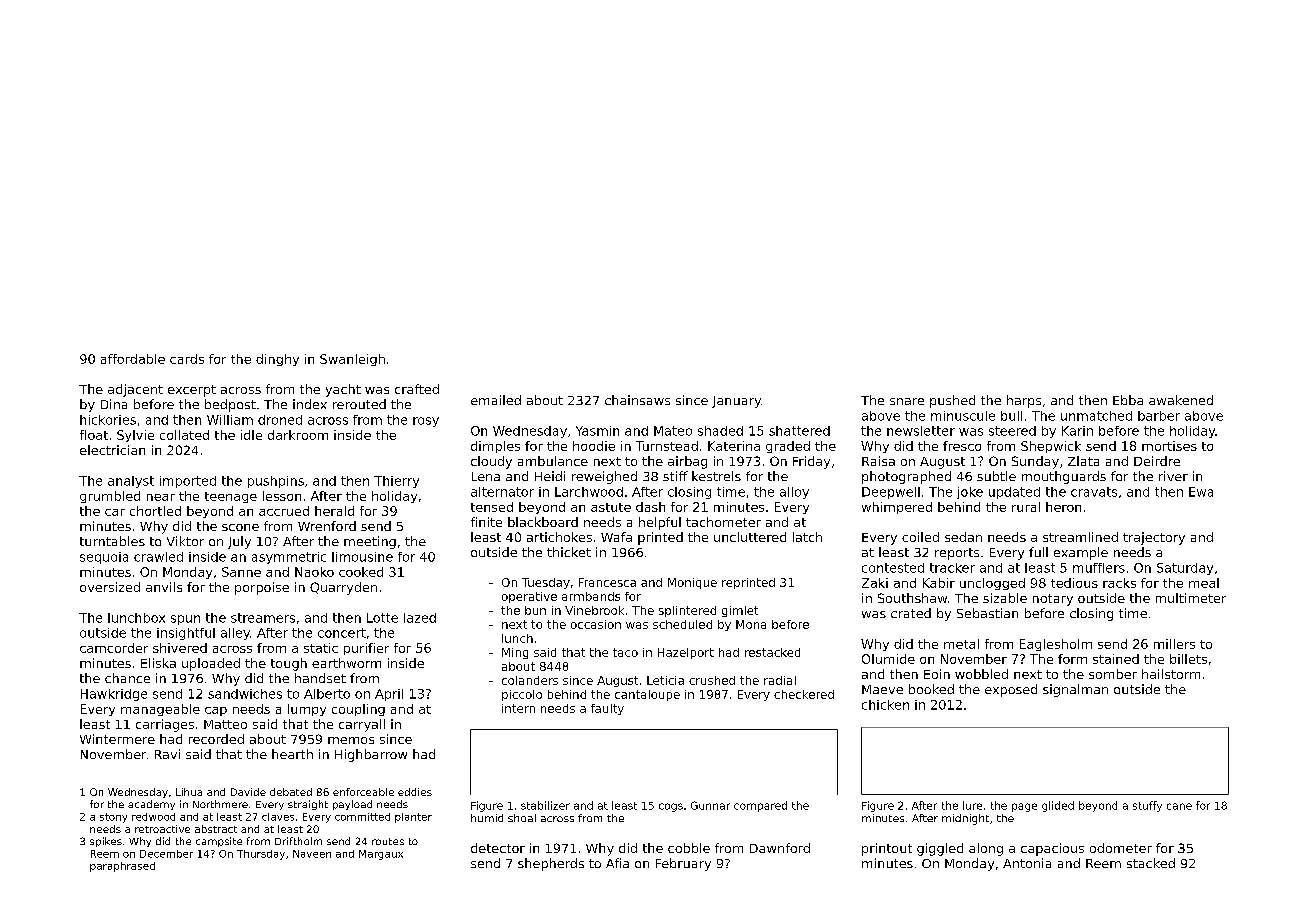 The height and width of the page is (924, 1308). I want to click on cane, so click(1179, 806).
